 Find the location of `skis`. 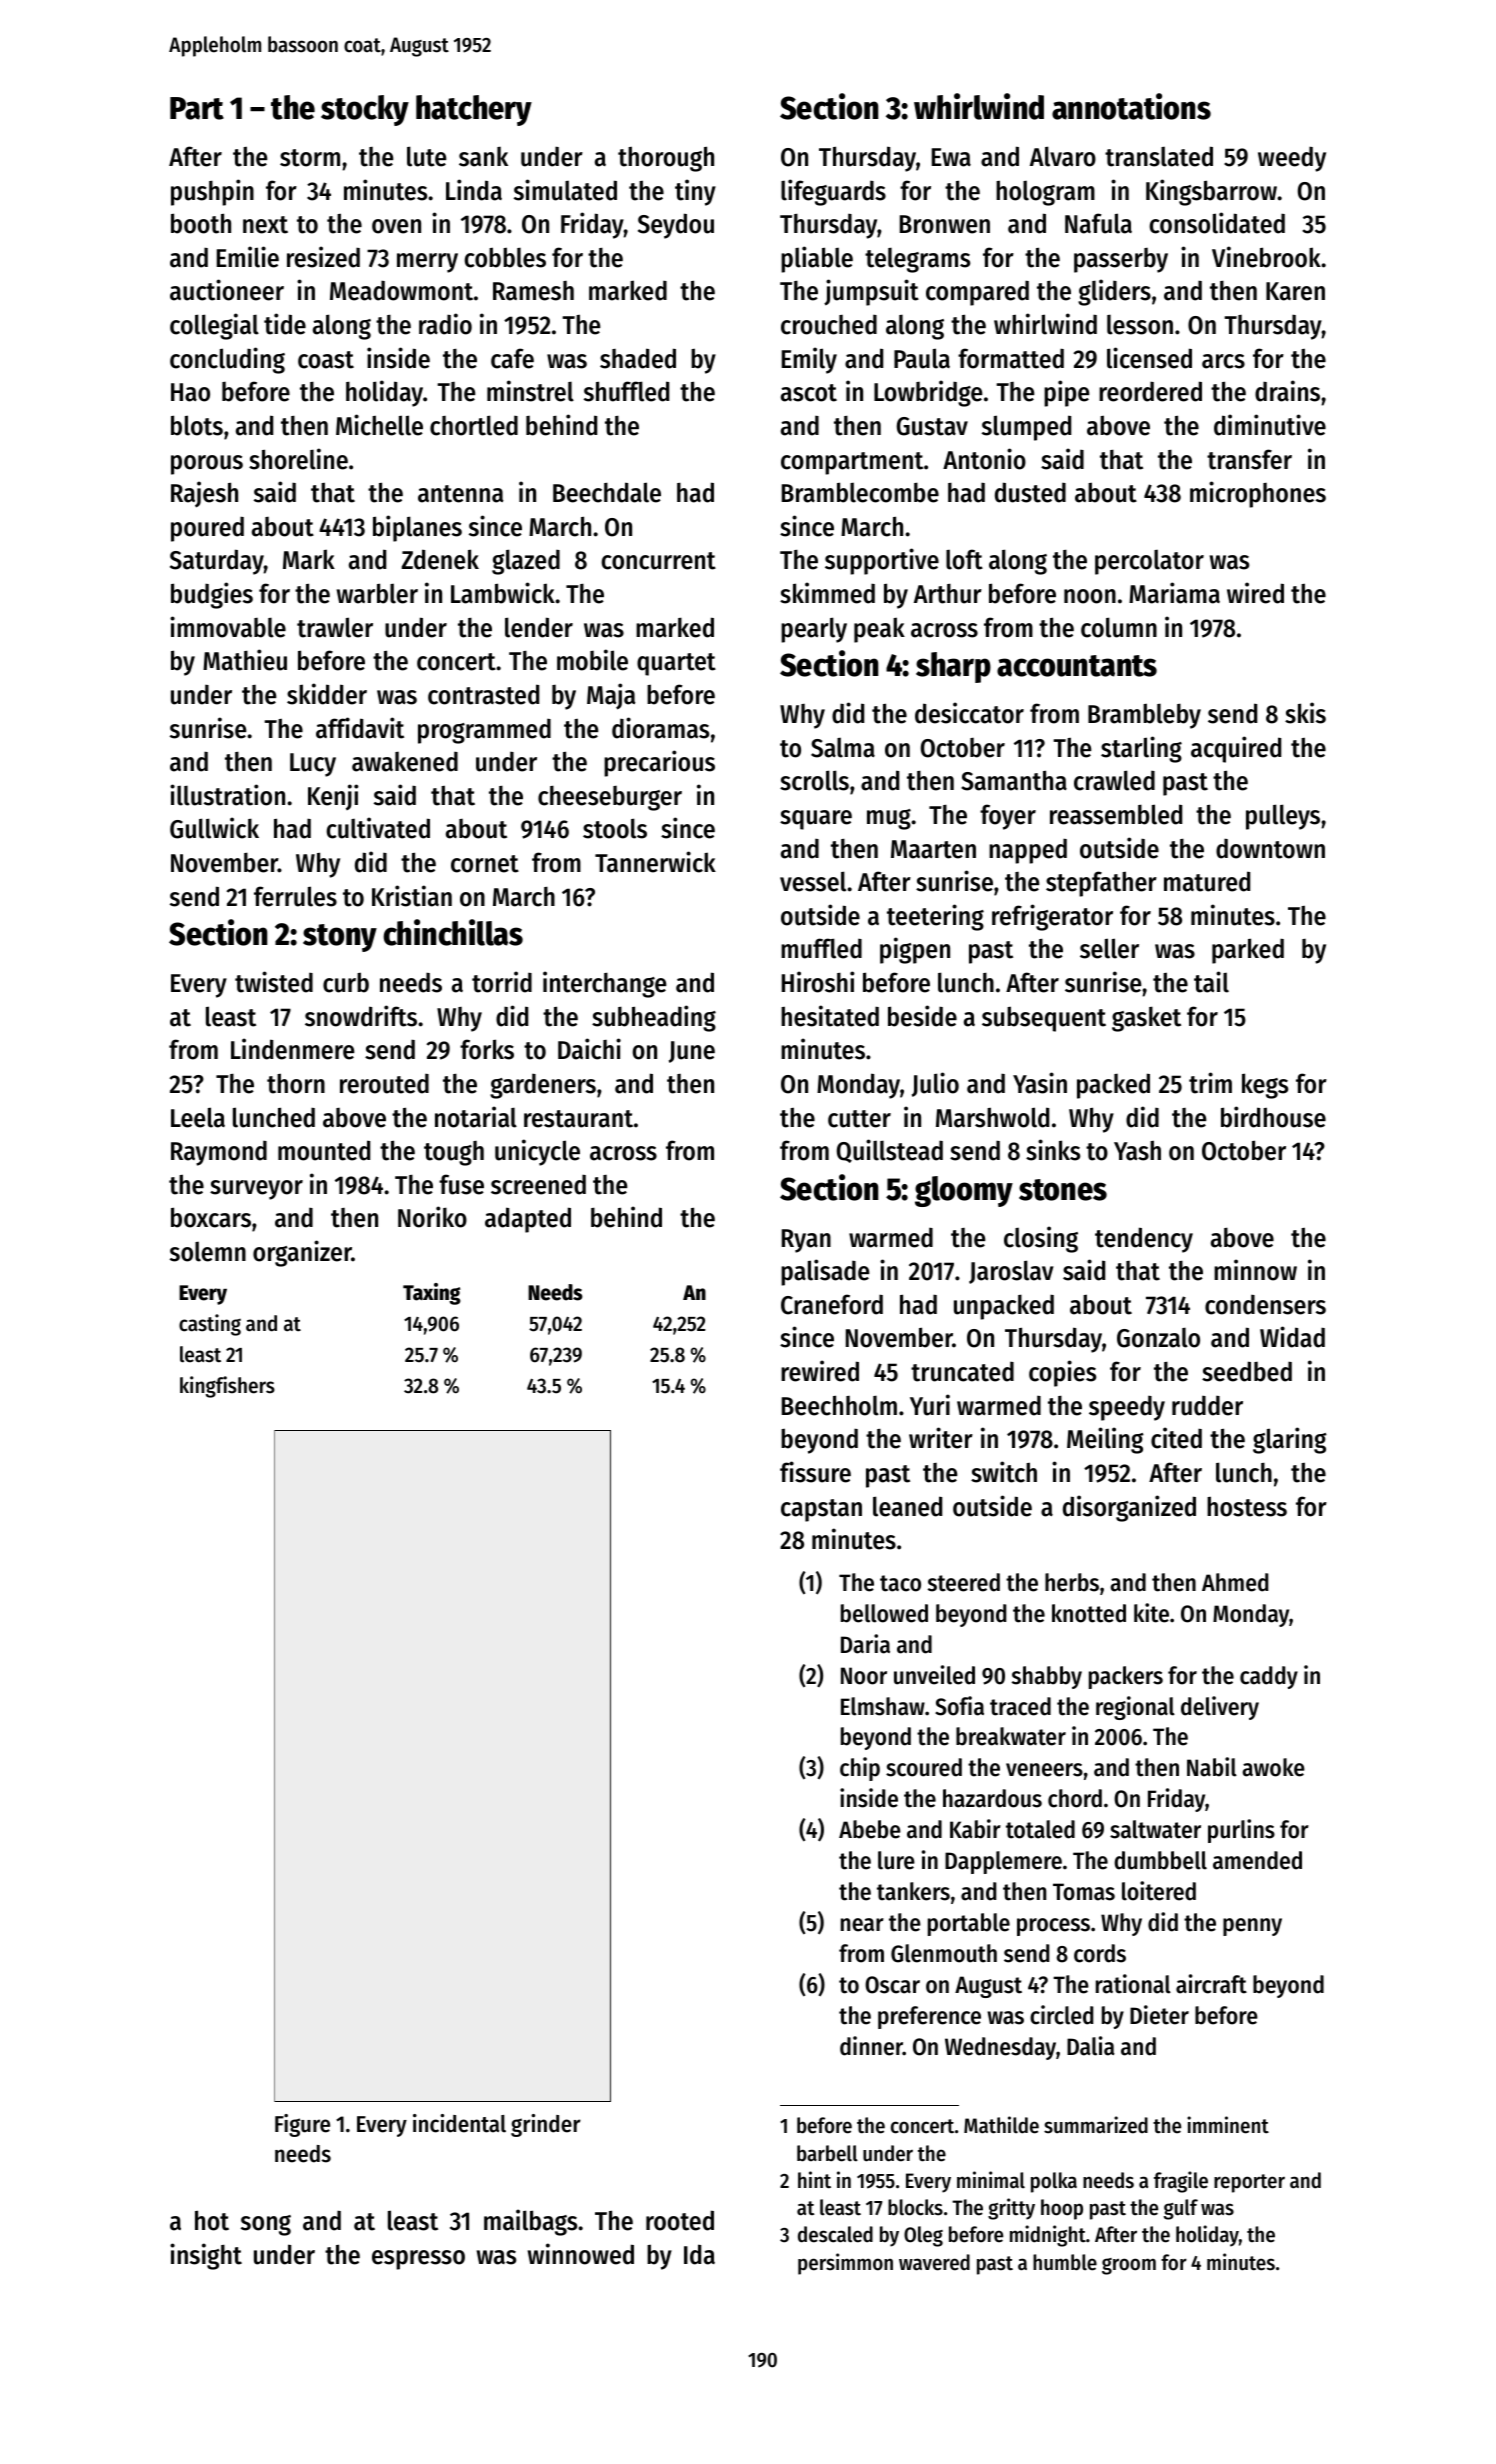

skis is located at coordinates (1305, 713).
